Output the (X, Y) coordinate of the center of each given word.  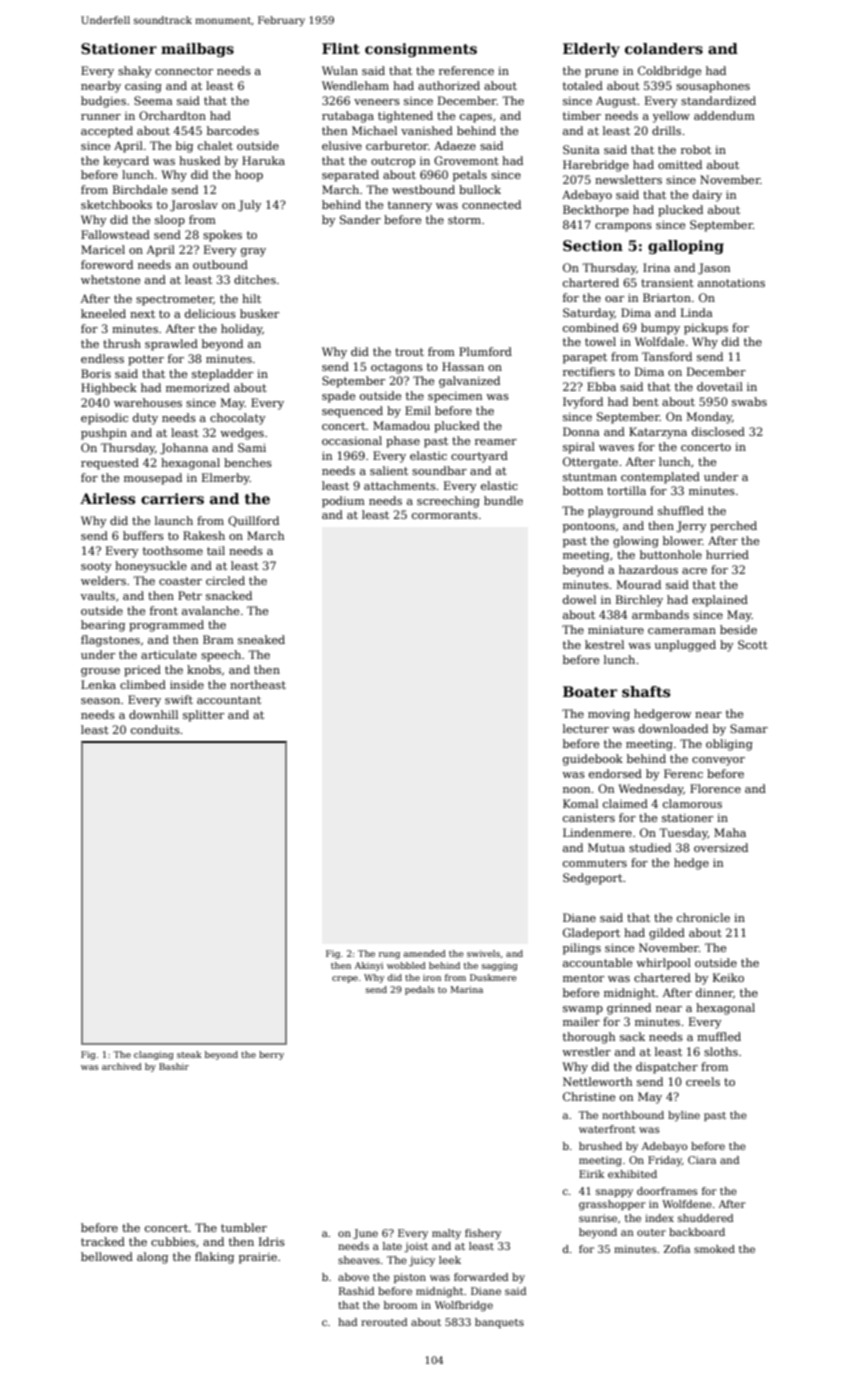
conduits (155, 729)
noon (576, 790)
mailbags (197, 50)
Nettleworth (597, 1081)
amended (424, 953)
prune (601, 73)
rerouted (384, 1322)
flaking (214, 1258)
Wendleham (355, 85)
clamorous (692, 803)
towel (600, 341)
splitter (203, 716)
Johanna (184, 449)
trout (409, 352)
